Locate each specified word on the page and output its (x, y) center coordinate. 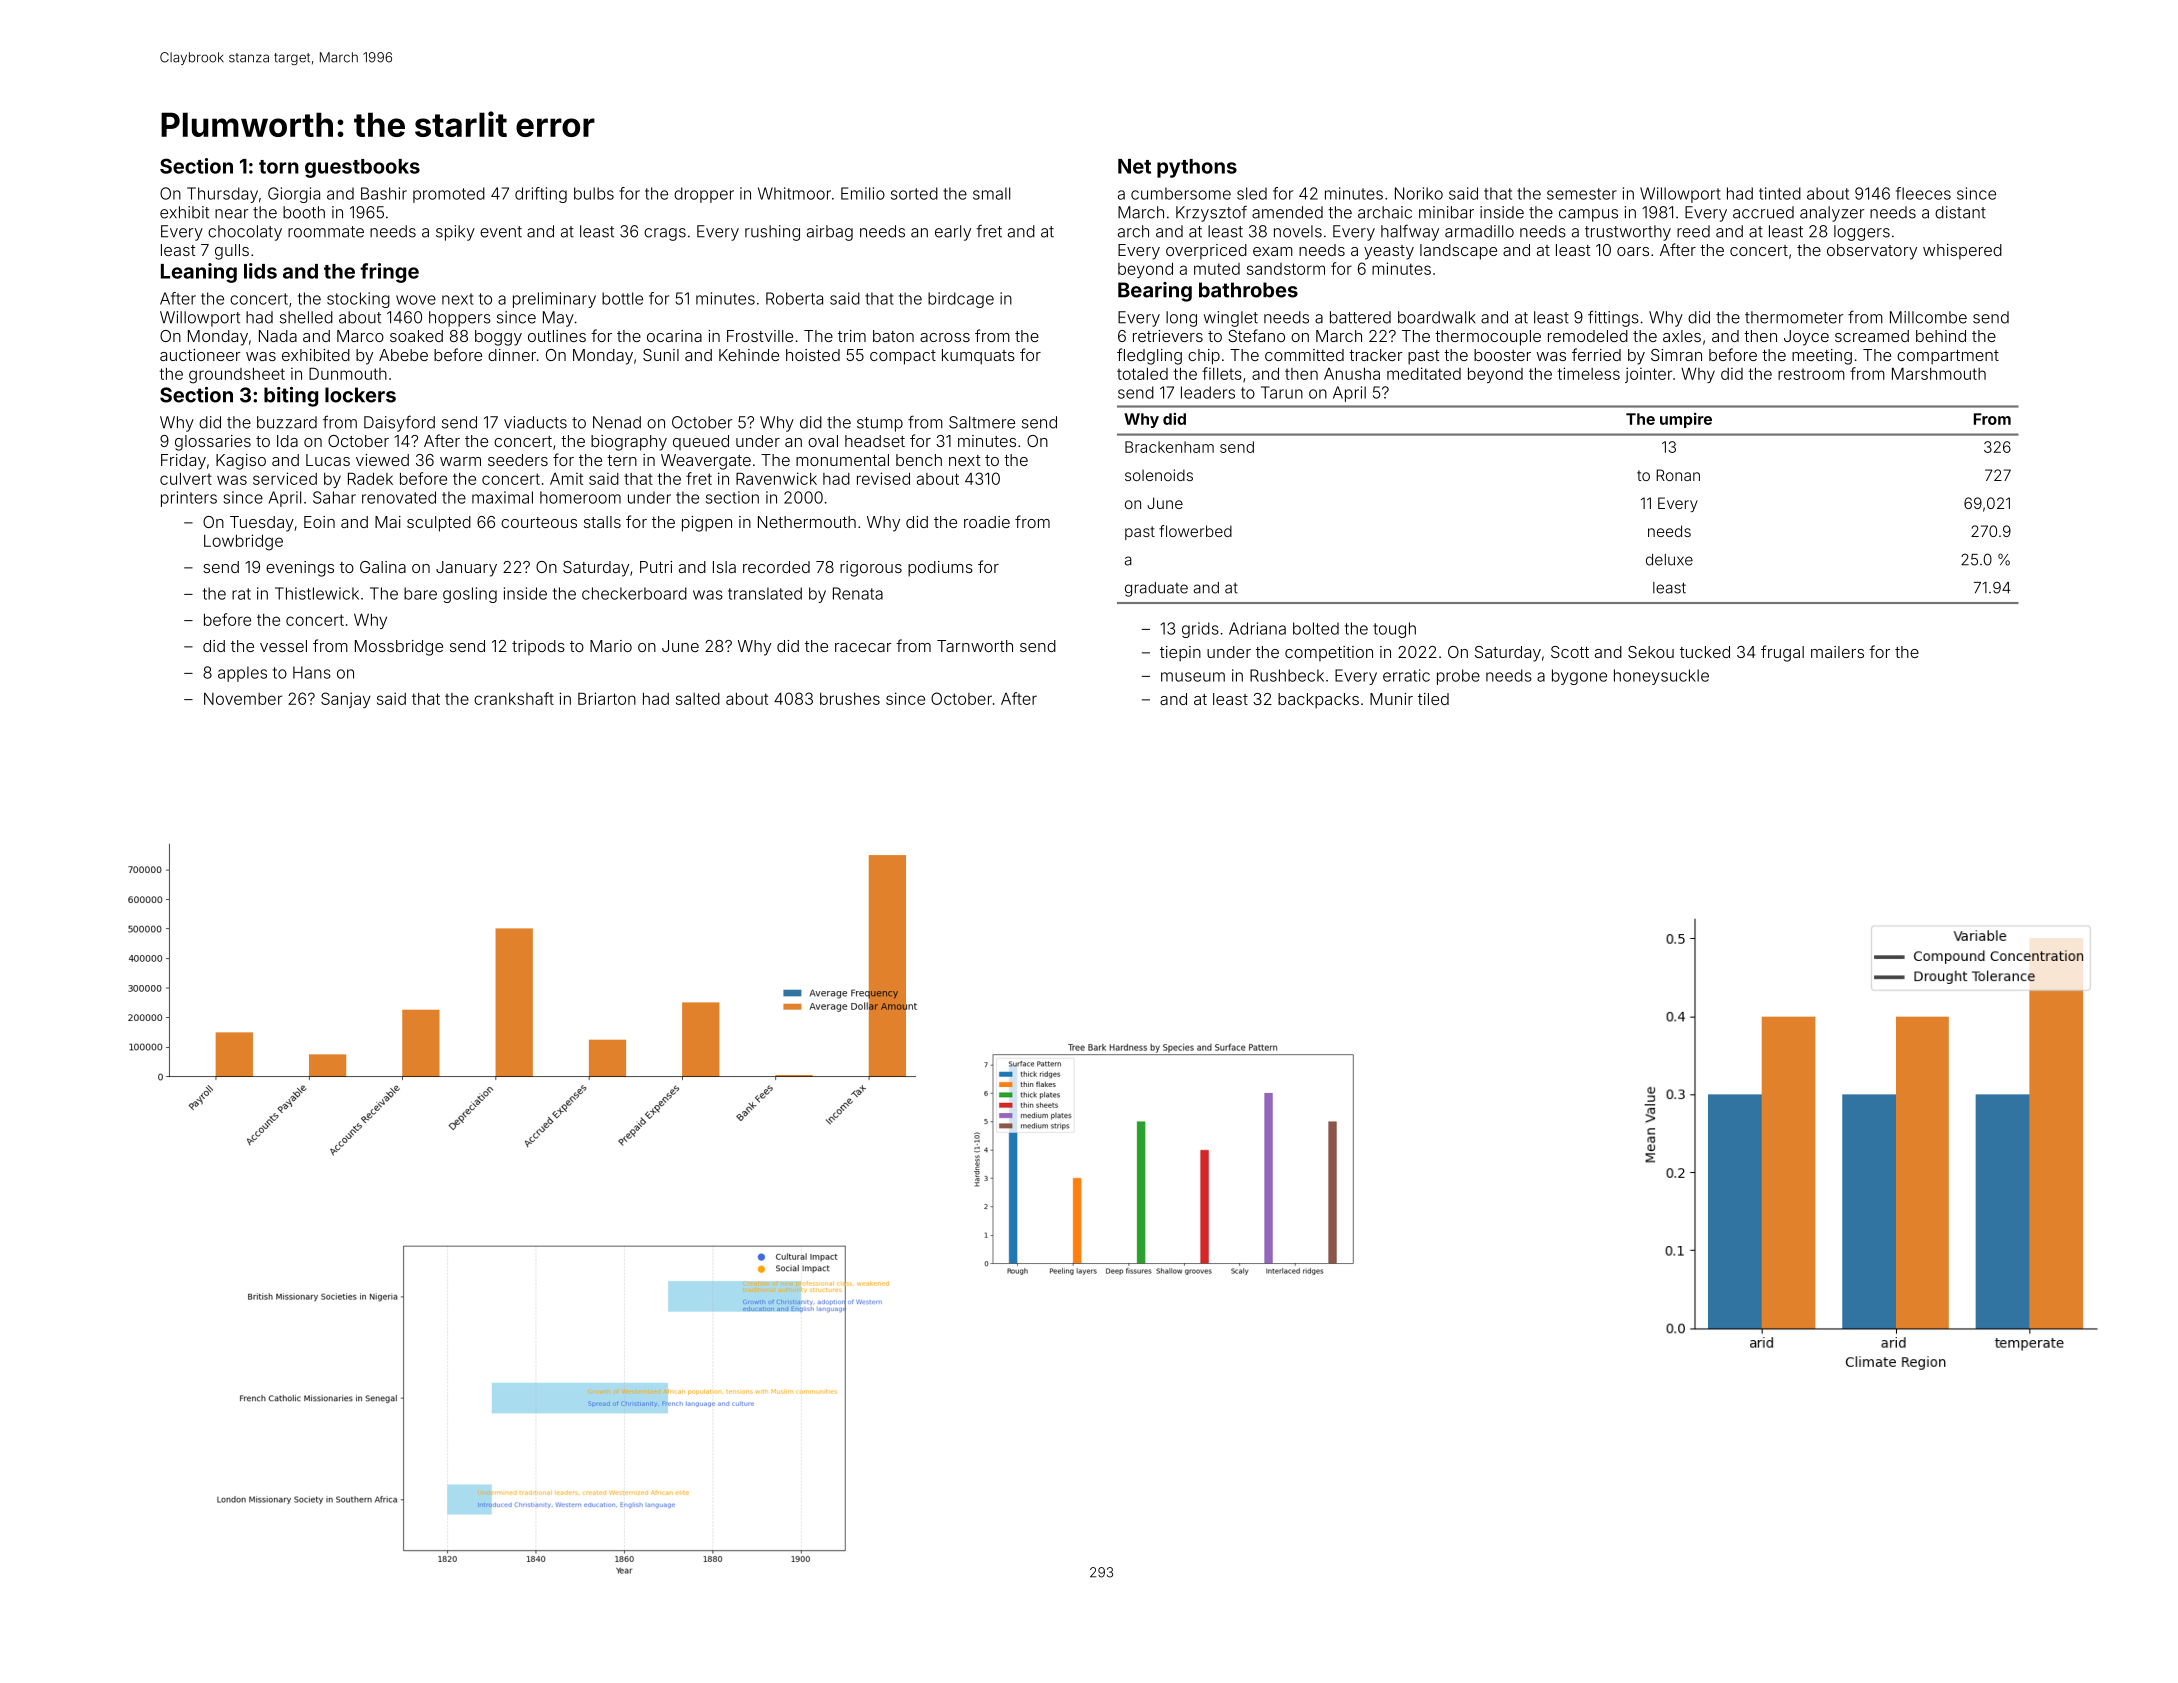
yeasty (1389, 252)
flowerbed (1195, 531)
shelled (306, 317)
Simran (1676, 355)
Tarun (1282, 392)
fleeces (1923, 193)
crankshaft (514, 698)
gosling (470, 595)
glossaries (213, 443)
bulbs (594, 193)
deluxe (1669, 560)
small (991, 193)
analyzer (1832, 214)
